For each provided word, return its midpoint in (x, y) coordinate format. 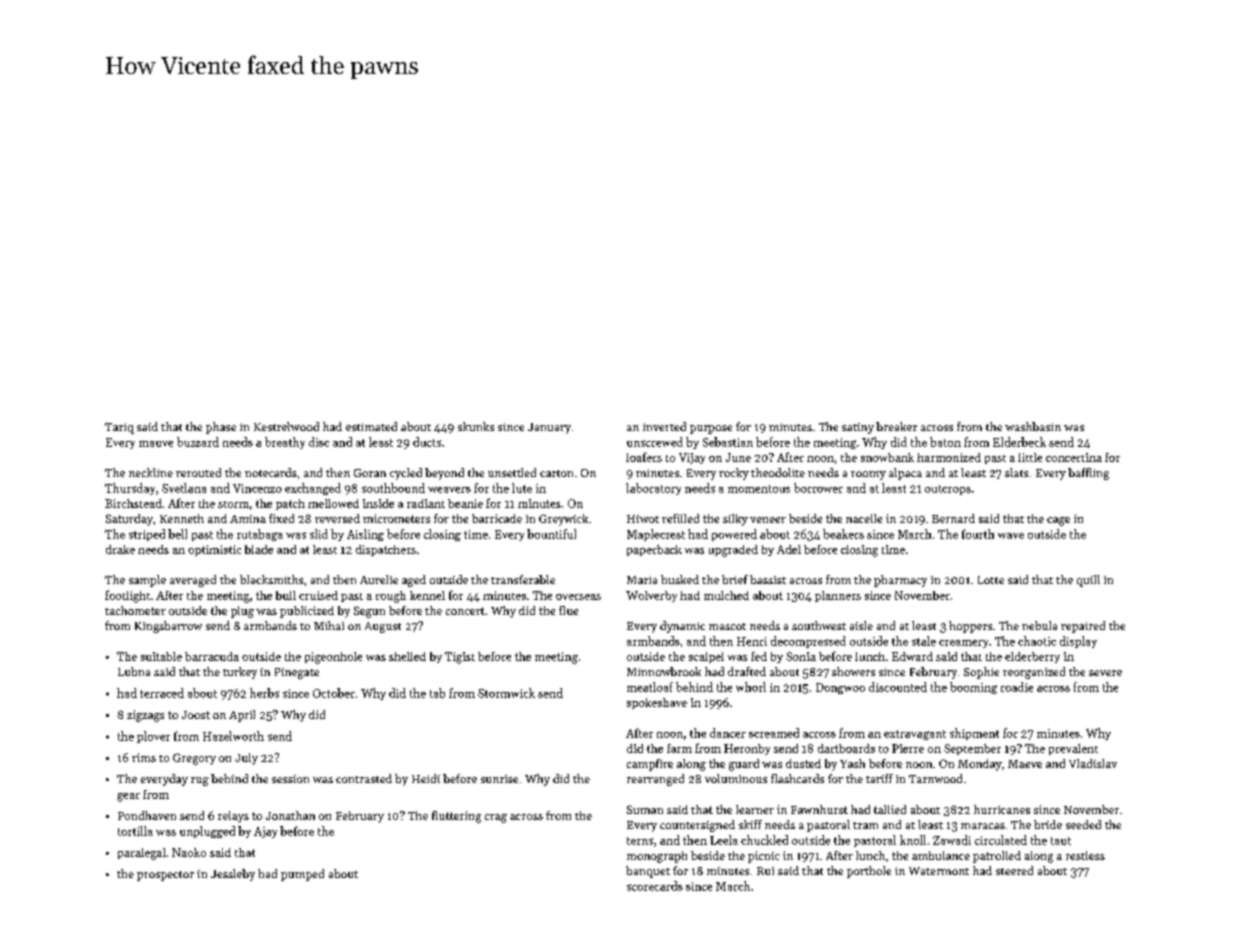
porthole (869, 872)
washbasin (1033, 426)
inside (378, 503)
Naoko (189, 852)
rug (200, 781)
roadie (1017, 687)
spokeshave (657, 703)
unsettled (512, 472)
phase (221, 428)
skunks (476, 426)
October (334, 693)
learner (755, 809)
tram (865, 825)
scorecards (655, 886)
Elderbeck (1019, 442)
